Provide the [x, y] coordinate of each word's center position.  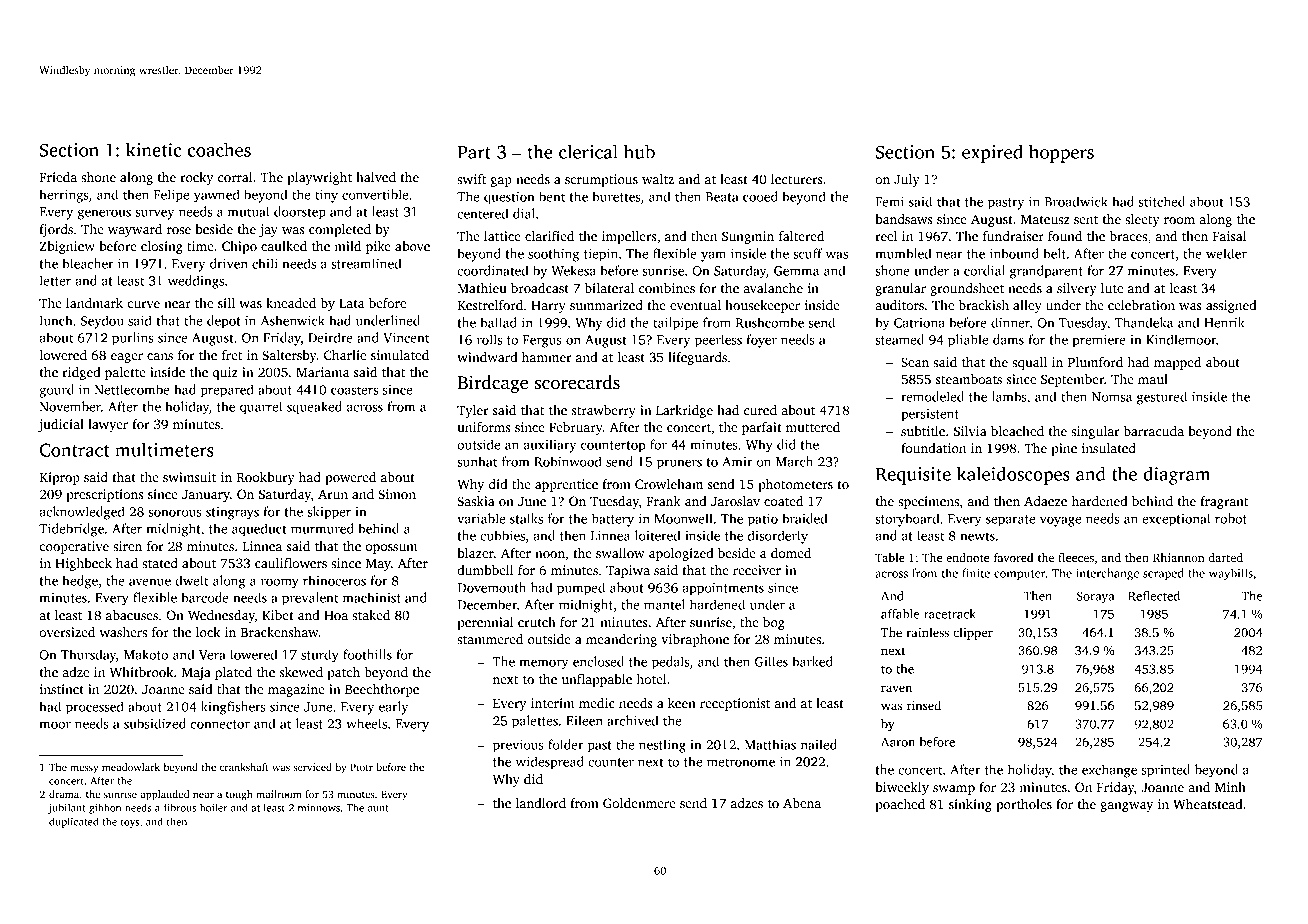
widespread [550, 763]
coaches [219, 149]
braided [804, 518]
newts [977, 536]
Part [474, 152]
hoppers [1061, 153]
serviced [312, 767]
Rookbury [265, 478]
